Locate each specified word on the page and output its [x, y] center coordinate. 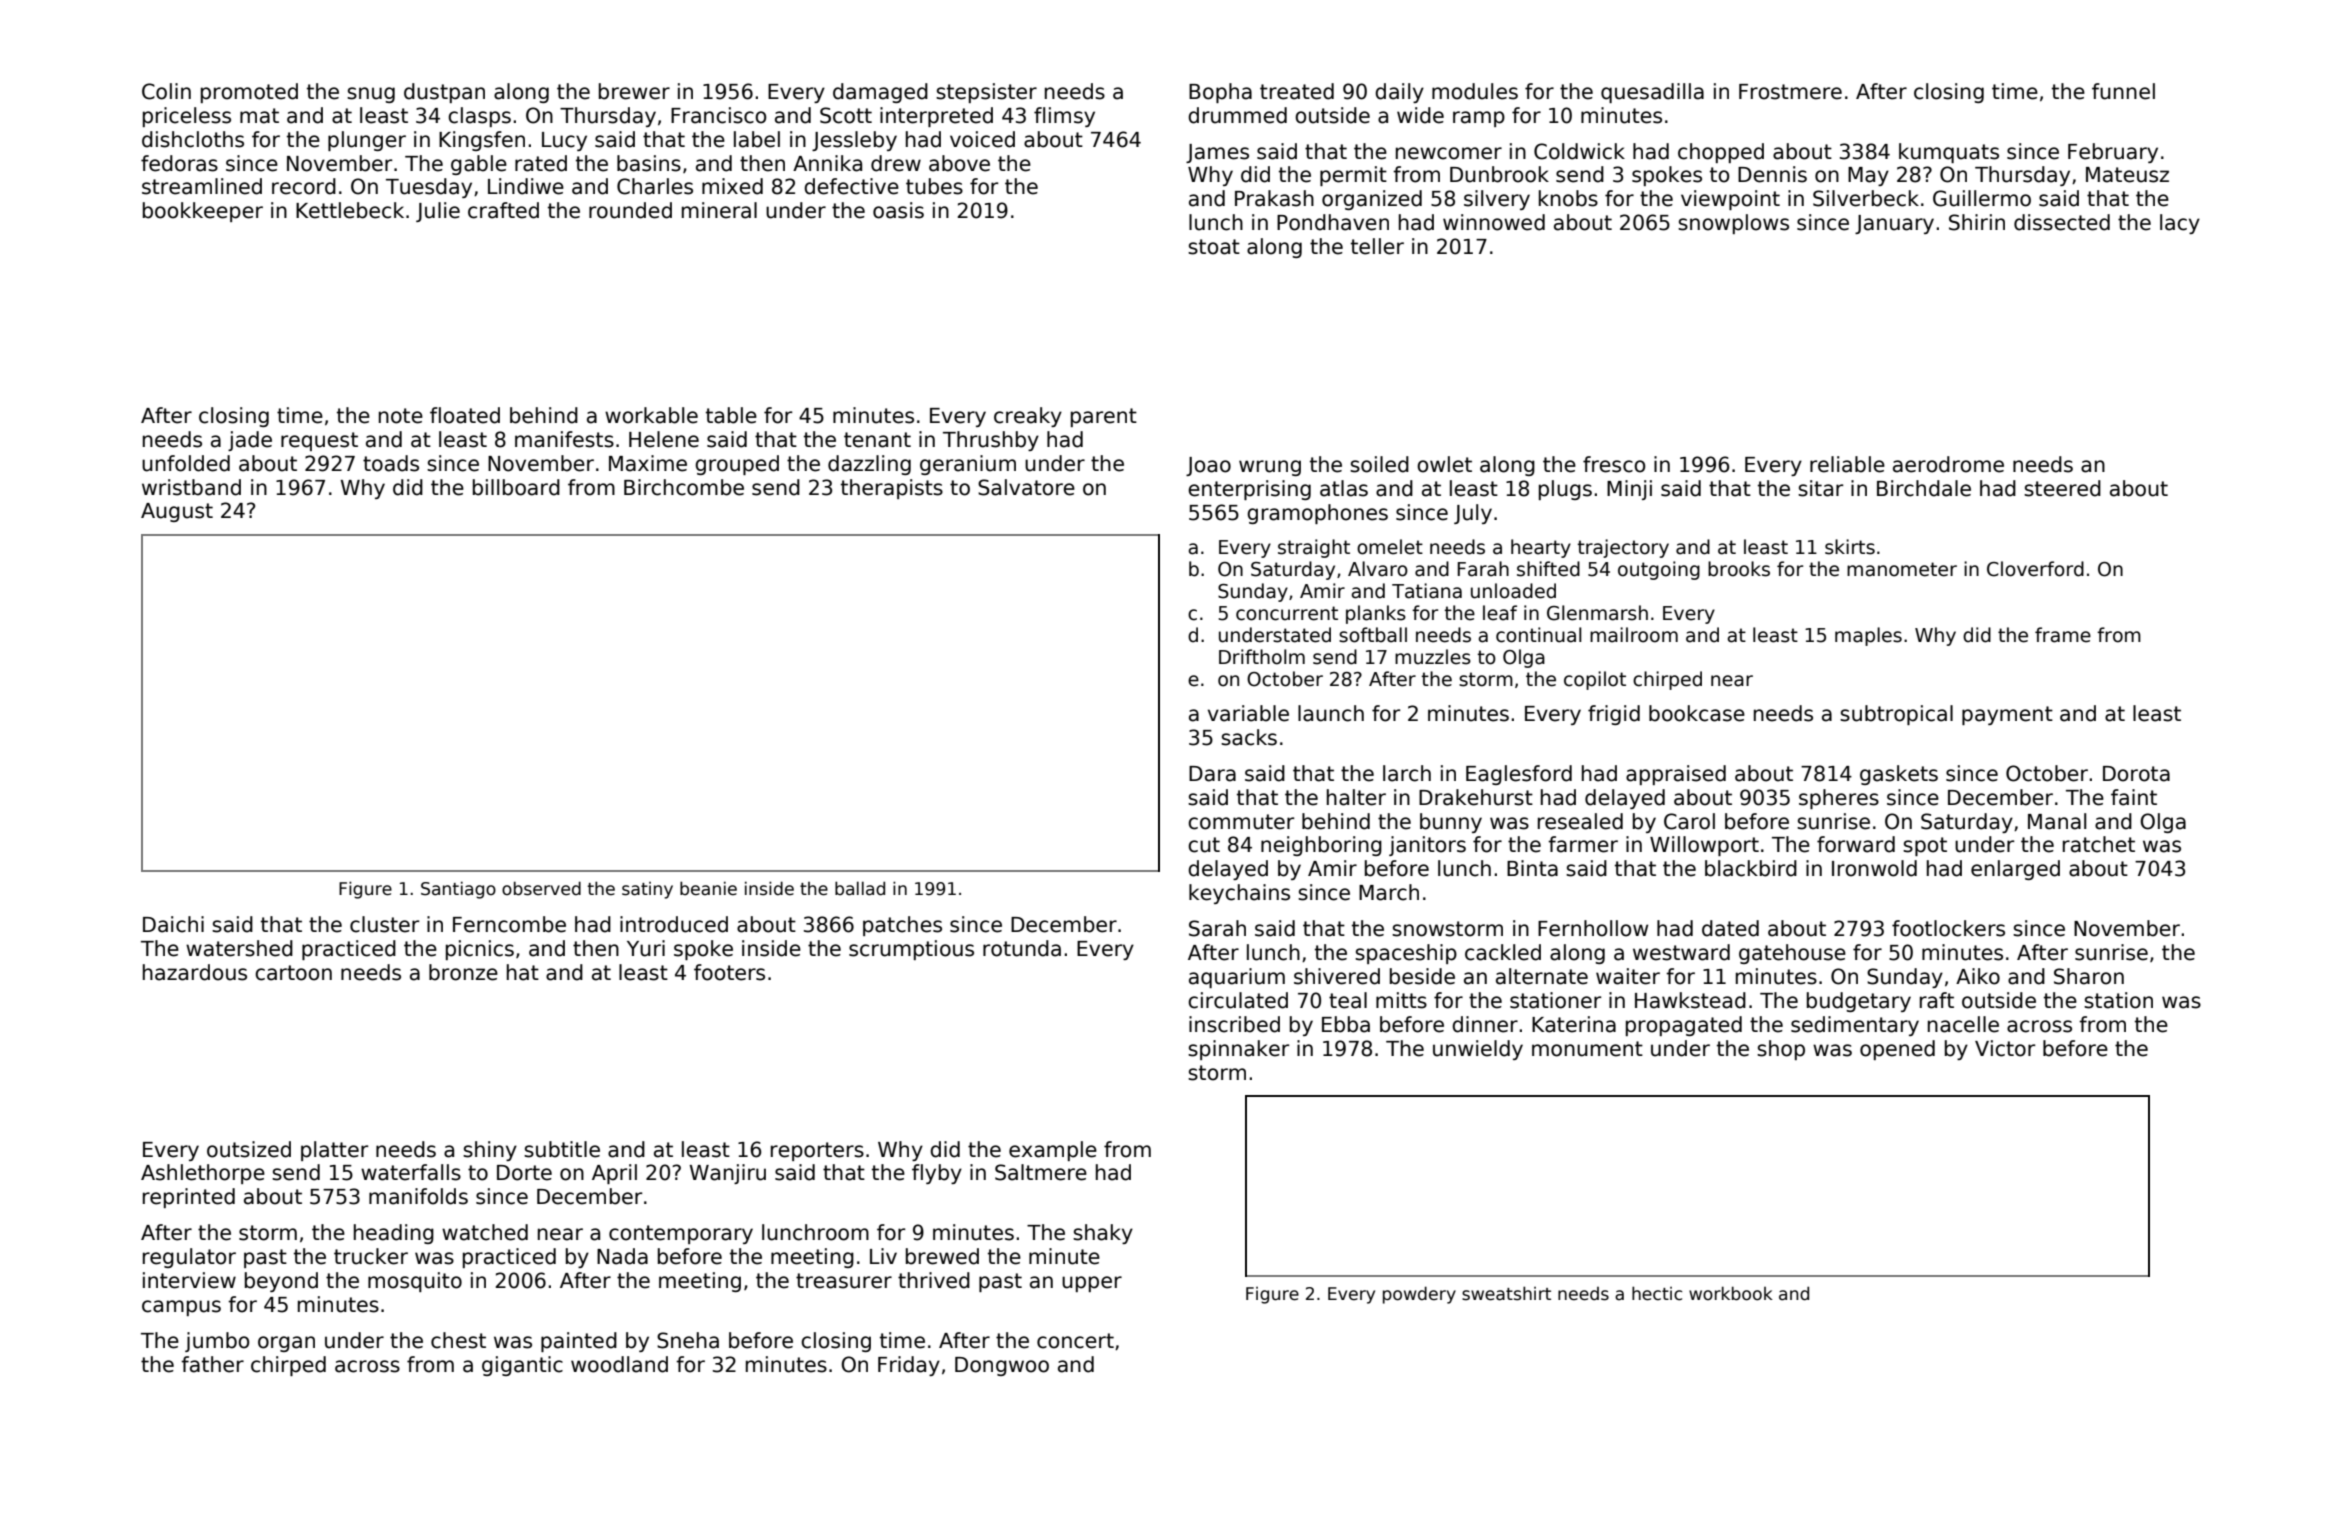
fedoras [179, 163]
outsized [249, 1149]
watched [485, 1232]
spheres [1839, 799]
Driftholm [1262, 657]
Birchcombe [684, 487]
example [1053, 1151]
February [2113, 153]
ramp [1479, 119]
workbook [1731, 1293]
